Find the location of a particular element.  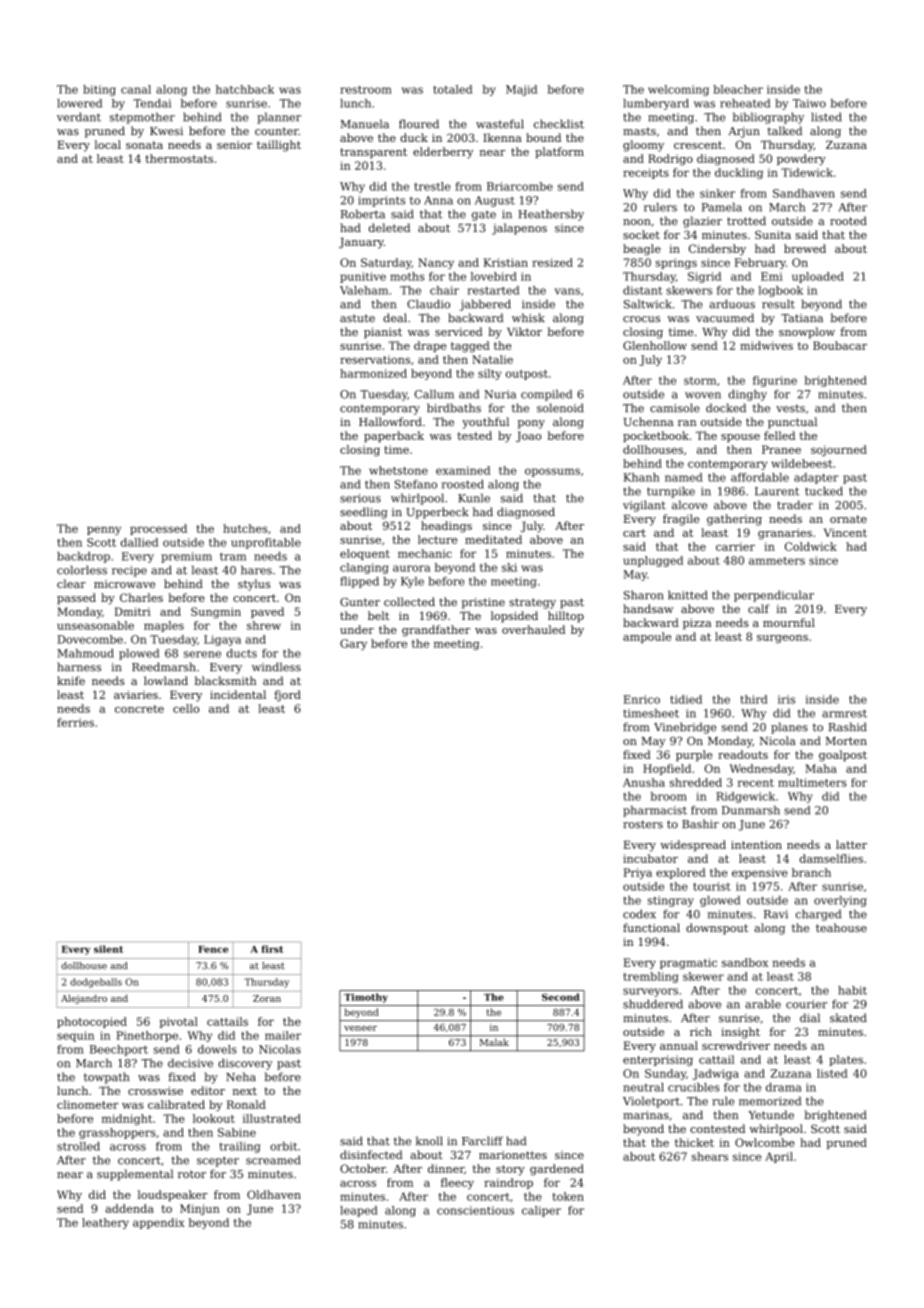

Taiwo is located at coordinates (809, 103).
